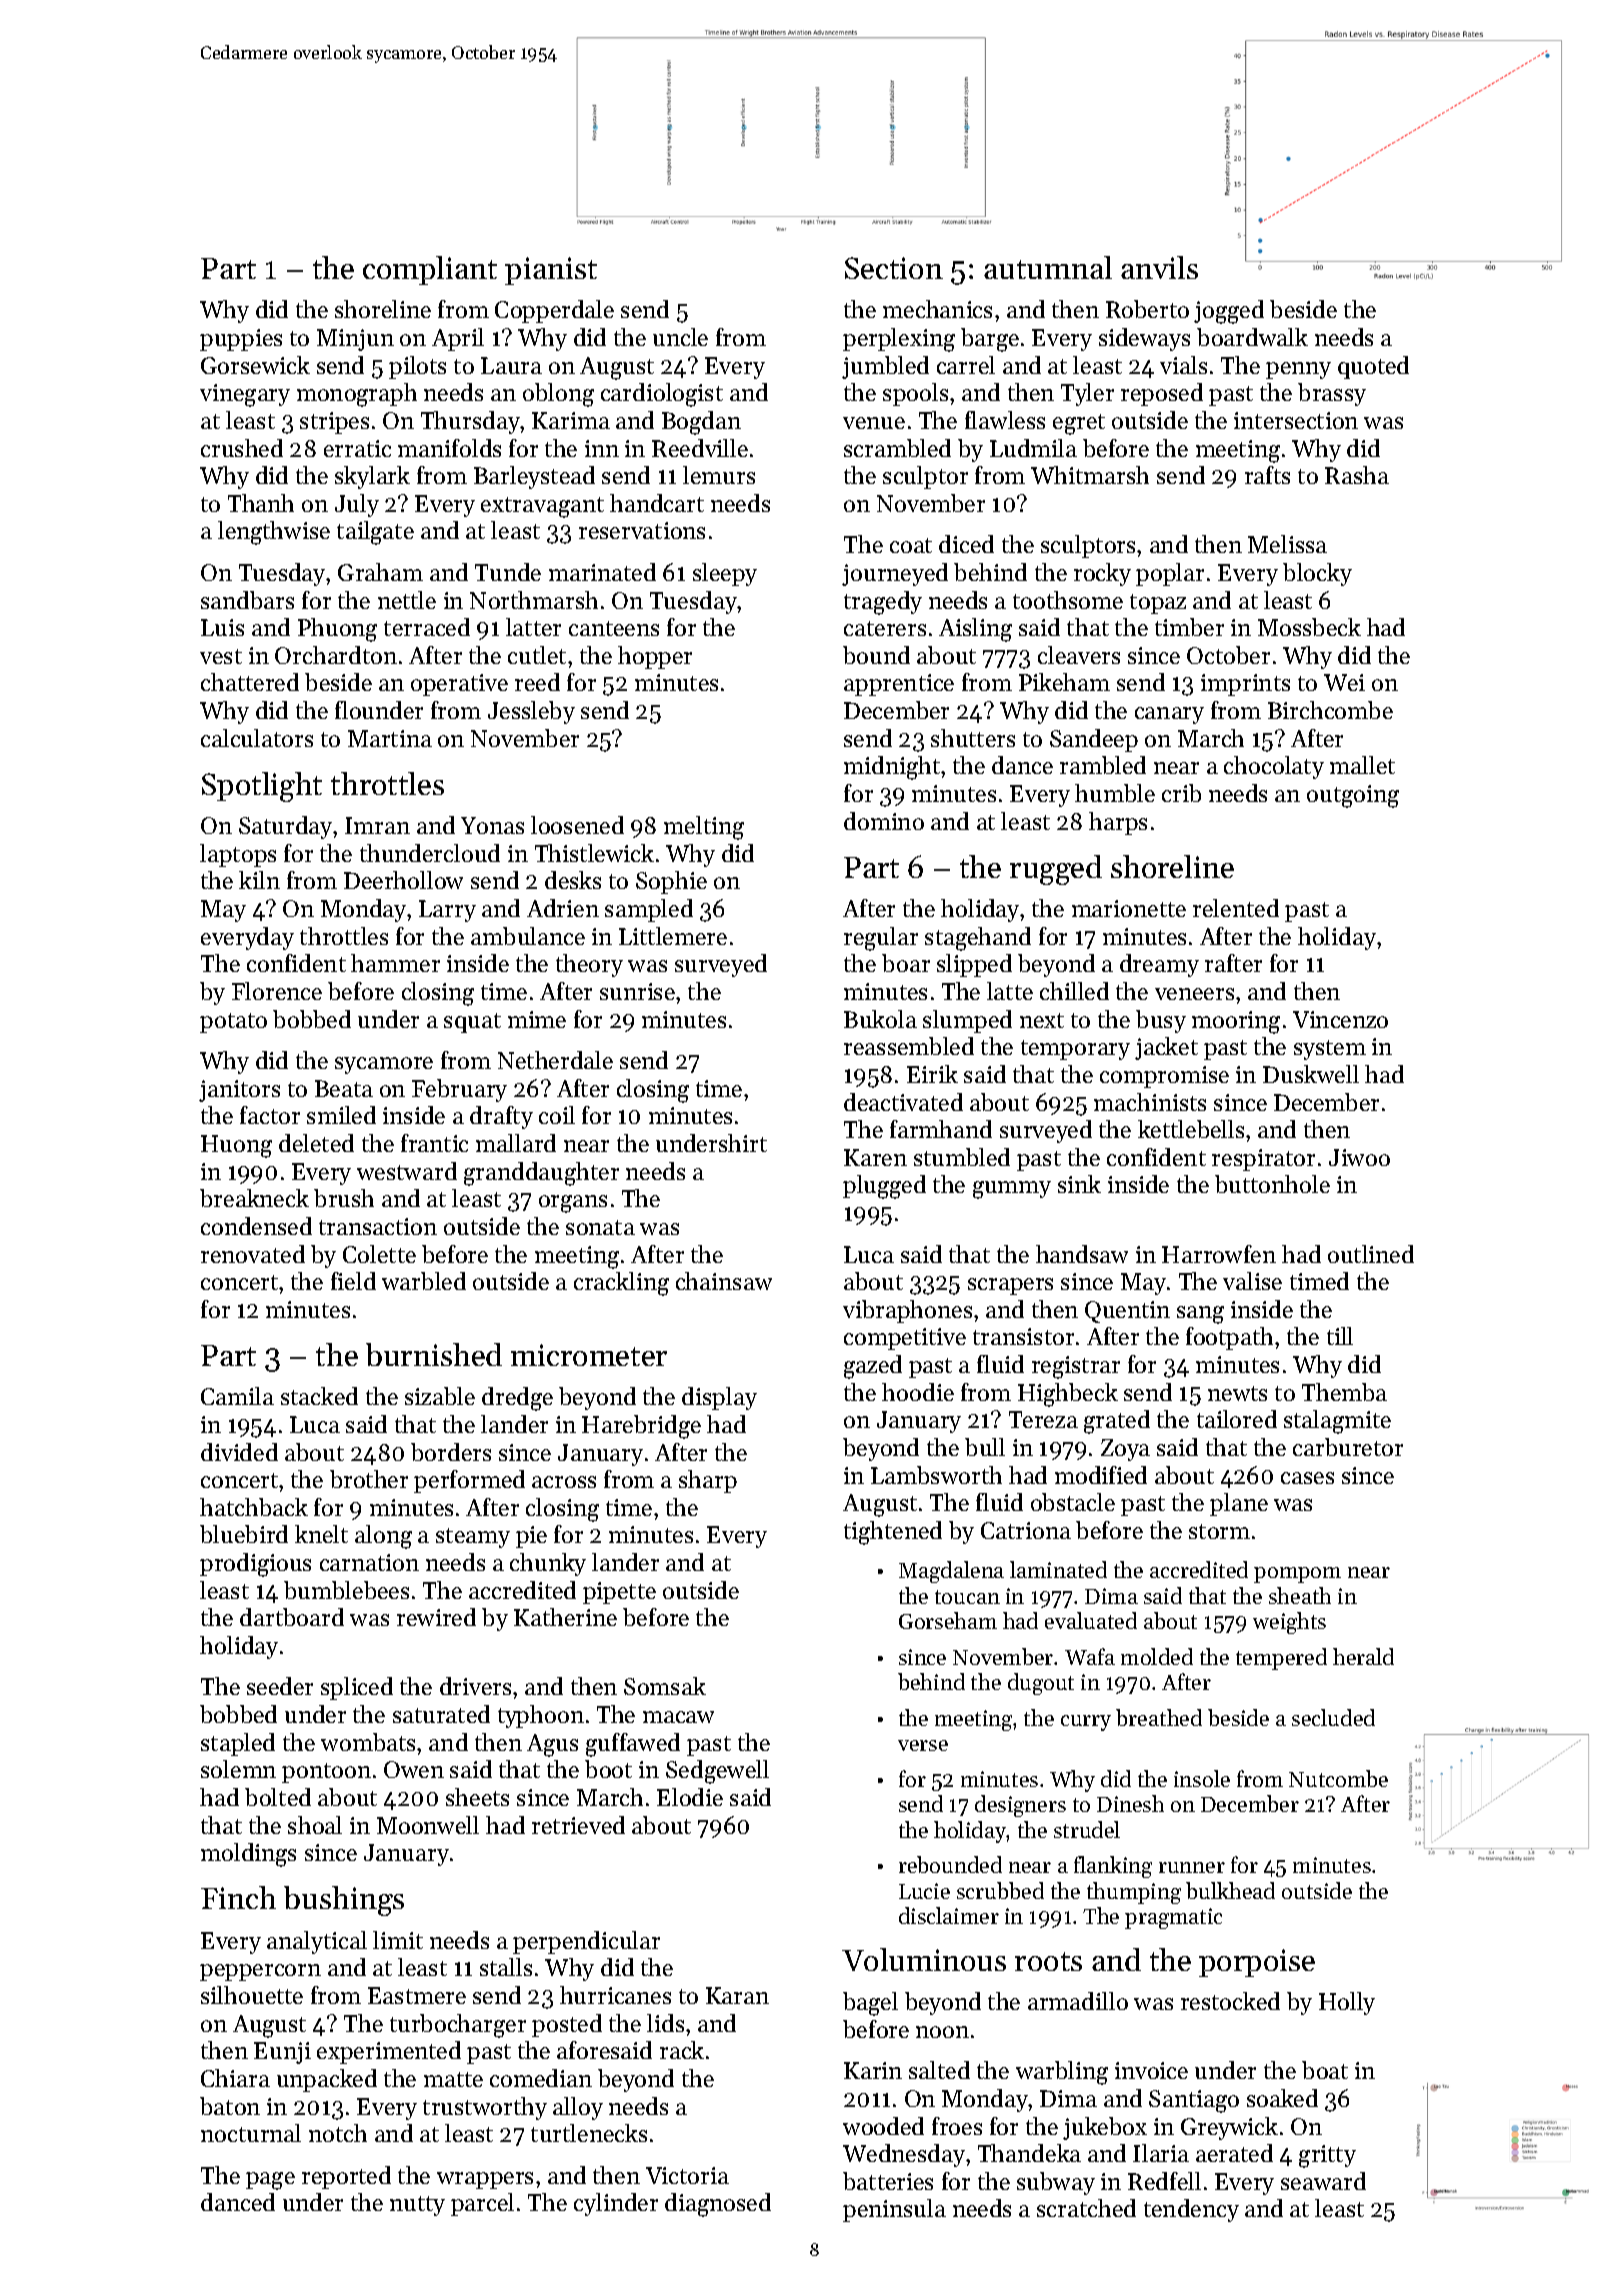  I want to click on Bogdan, so click(701, 423).
